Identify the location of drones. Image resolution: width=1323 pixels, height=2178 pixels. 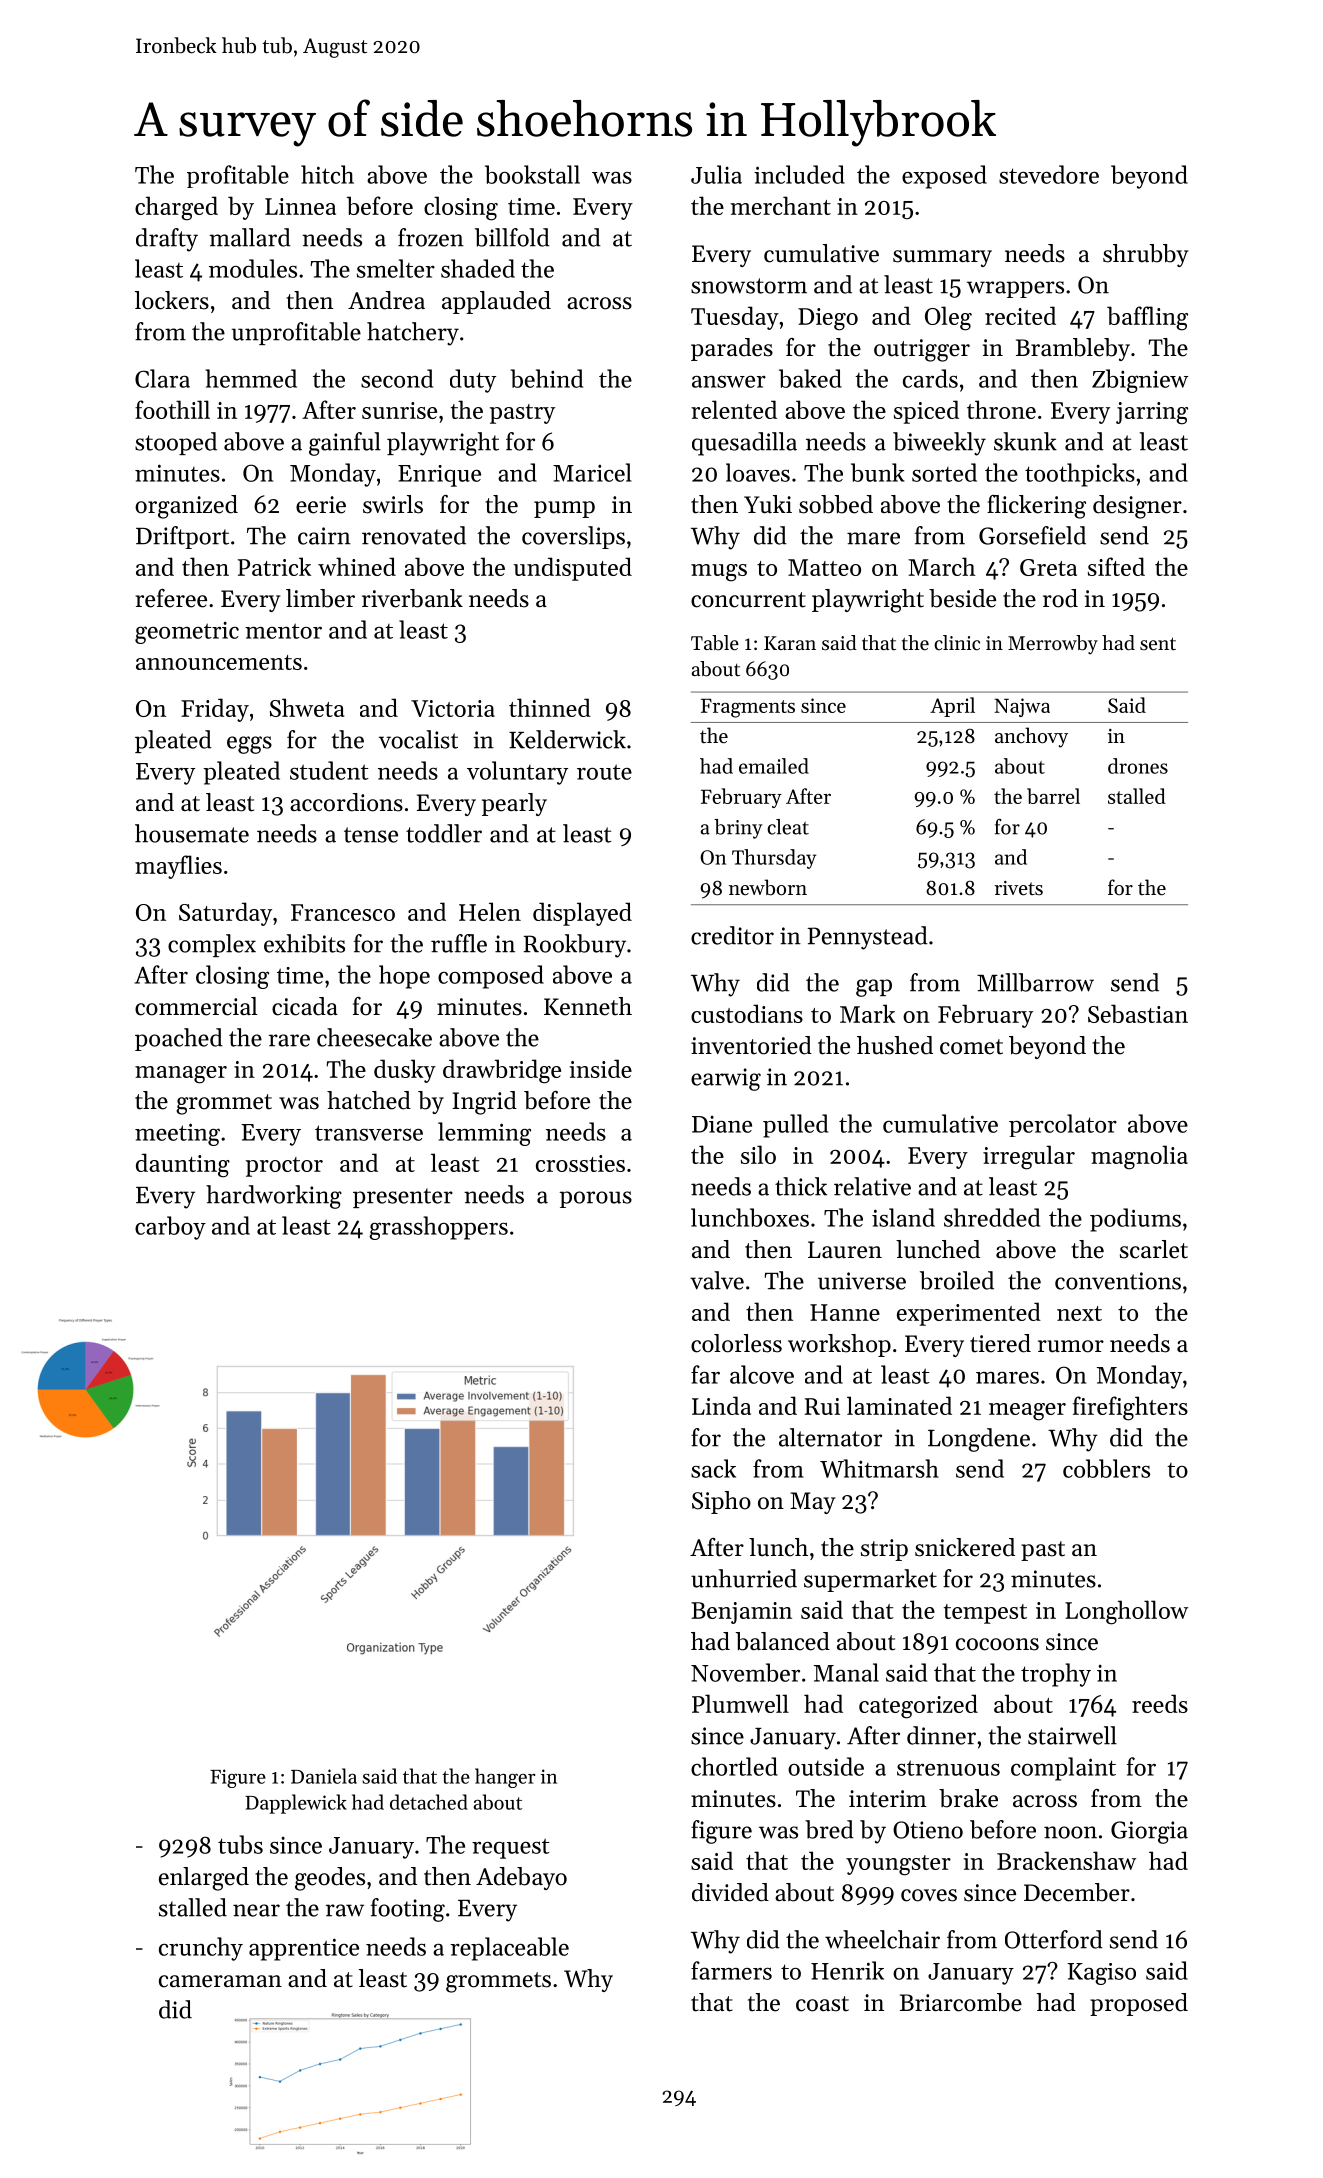
(1138, 766).
